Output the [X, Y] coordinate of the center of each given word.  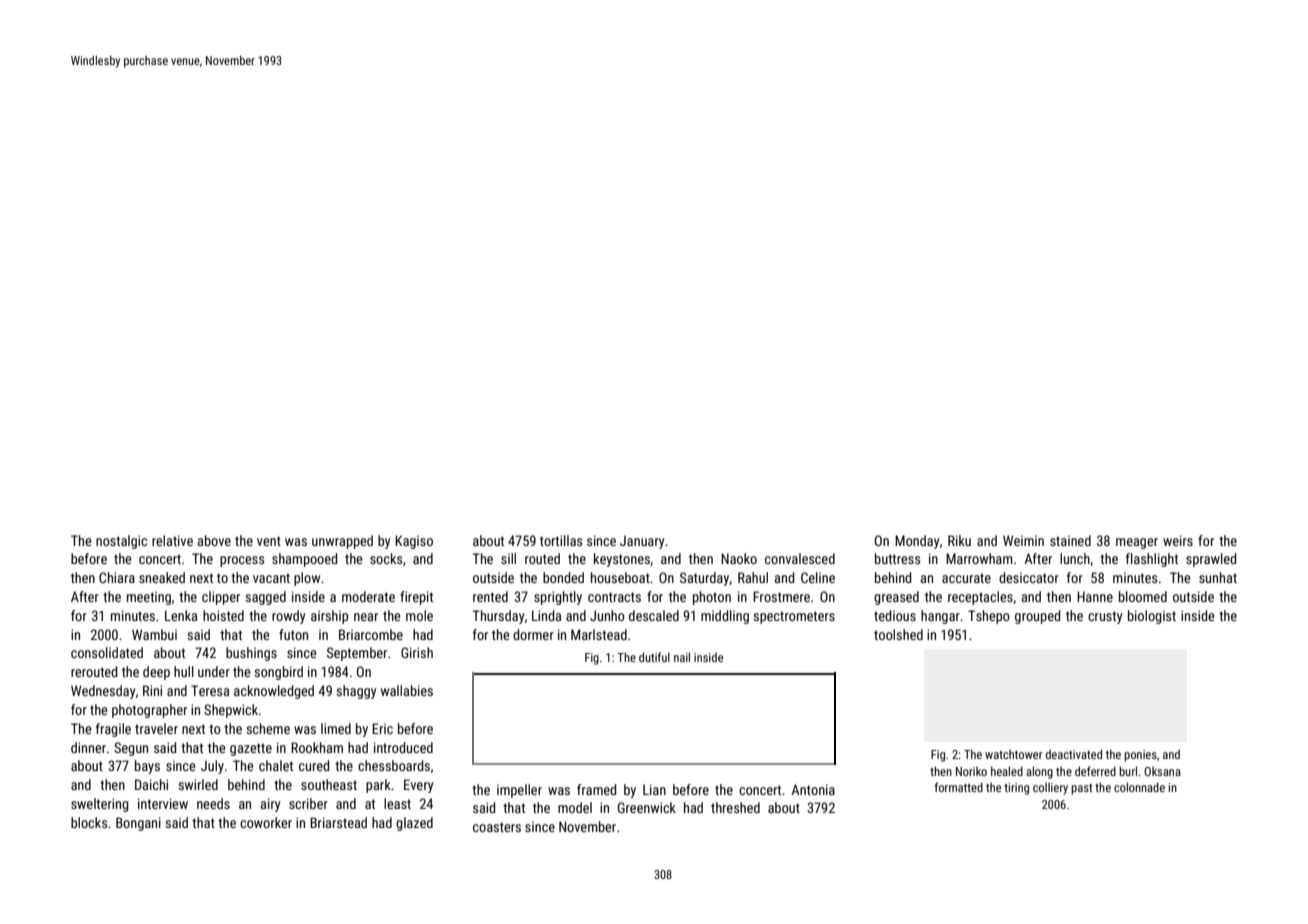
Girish [417, 652]
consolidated [107, 652]
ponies [1140, 756]
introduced [403, 747]
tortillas [561, 540]
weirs [1178, 540]
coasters [497, 827]
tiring [1016, 789]
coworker [266, 822]
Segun [131, 749]
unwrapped [342, 542]
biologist [1152, 617]
